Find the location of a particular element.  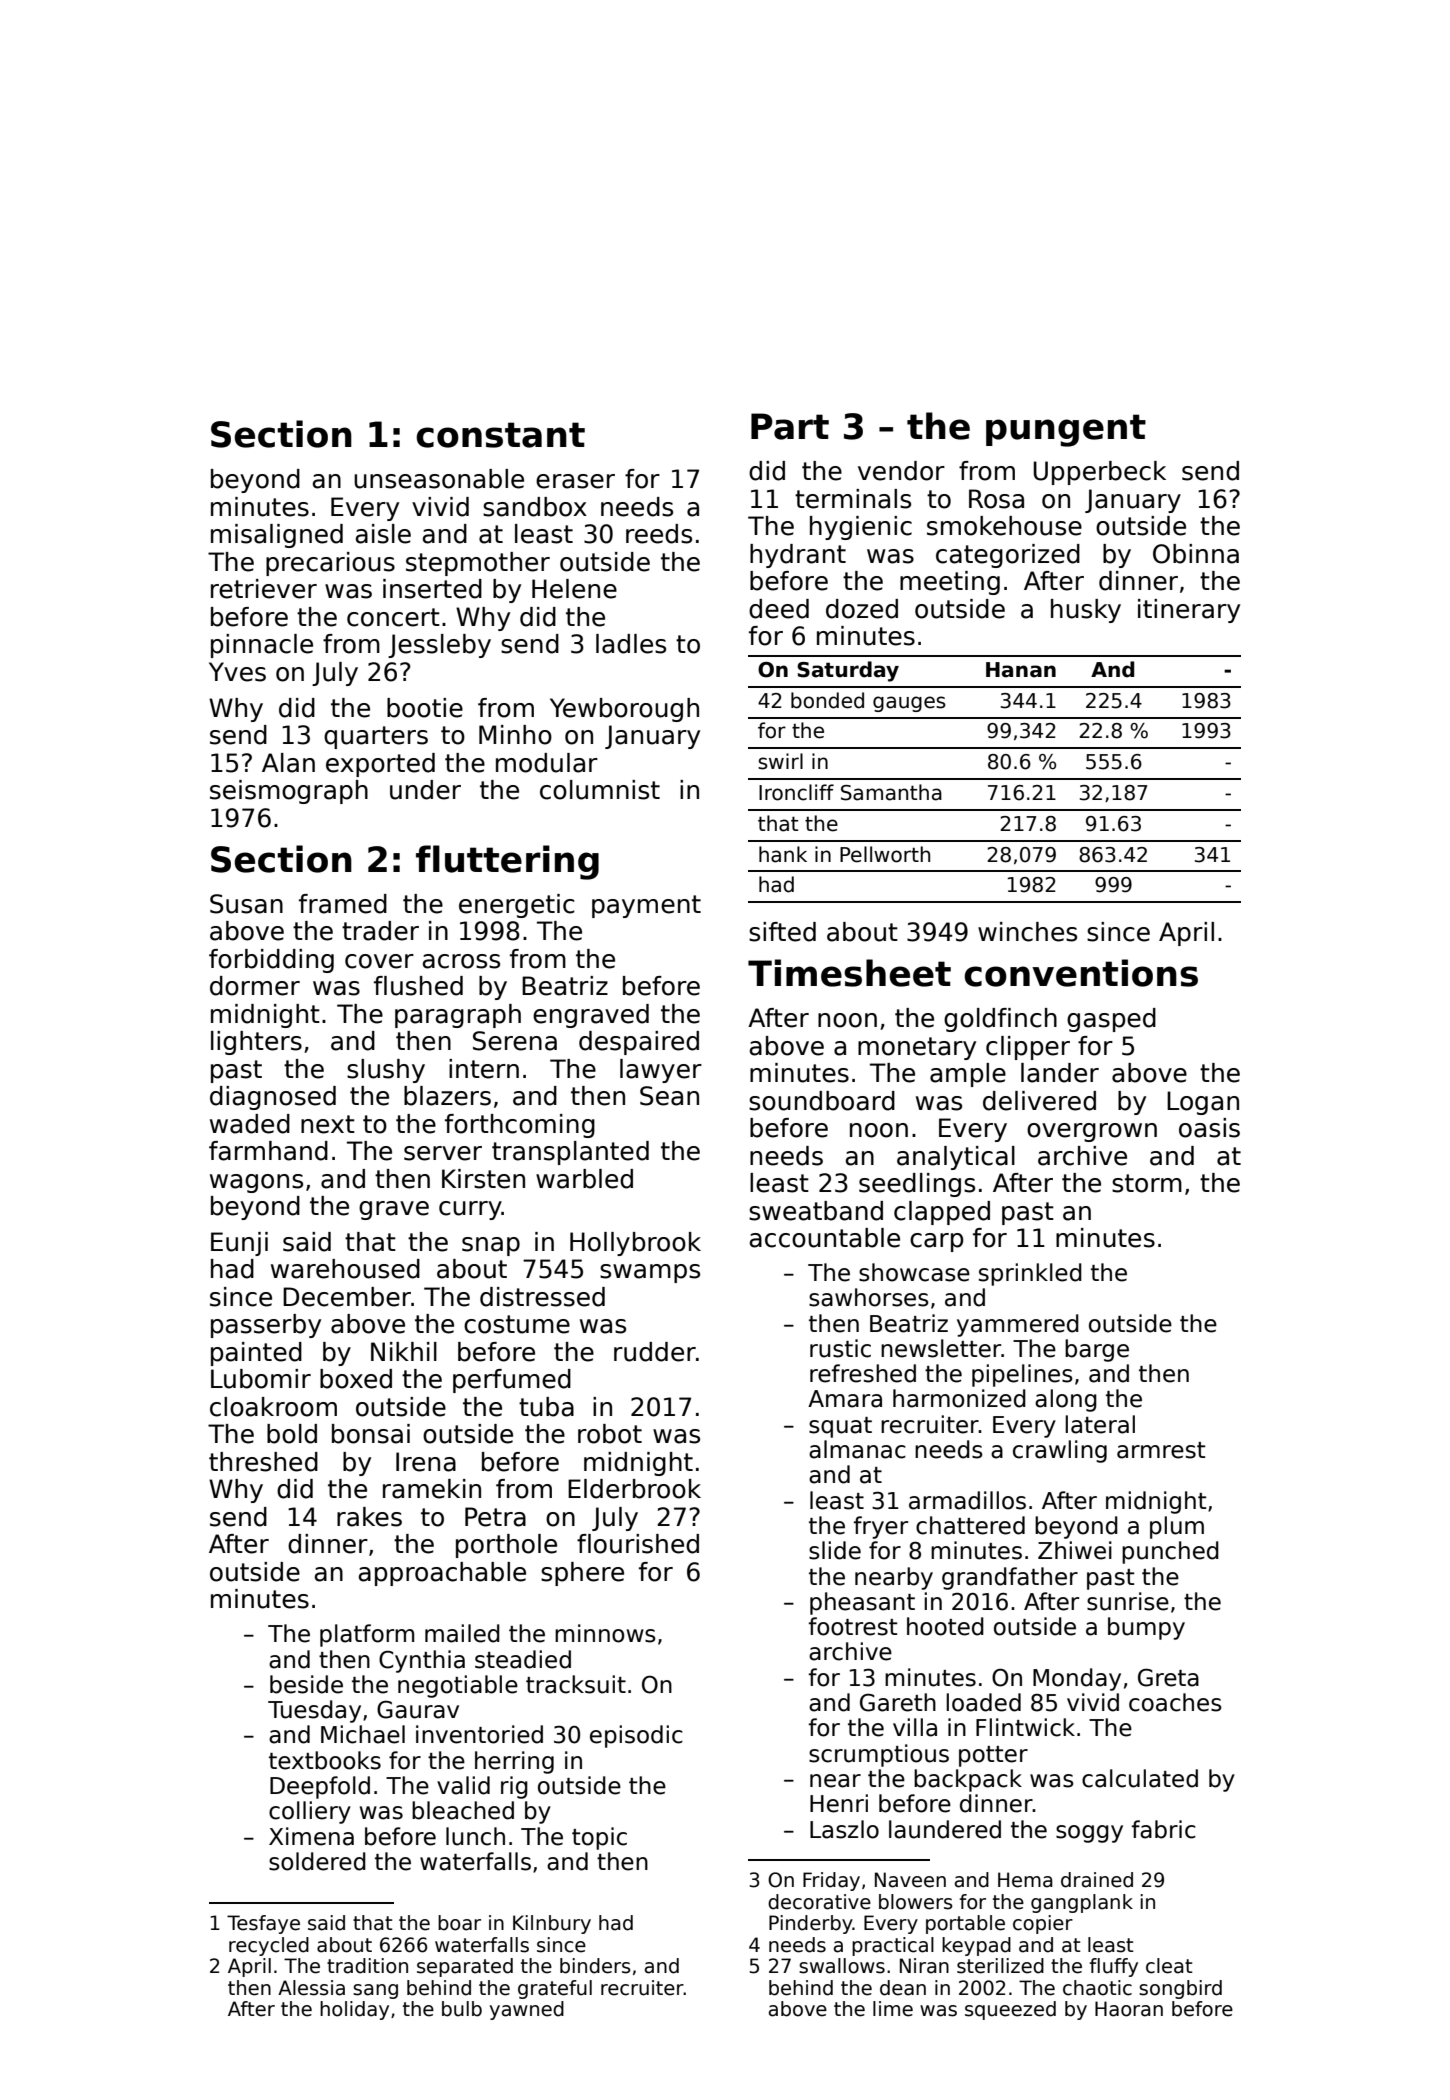

chattered is located at coordinates (970, 1525).
